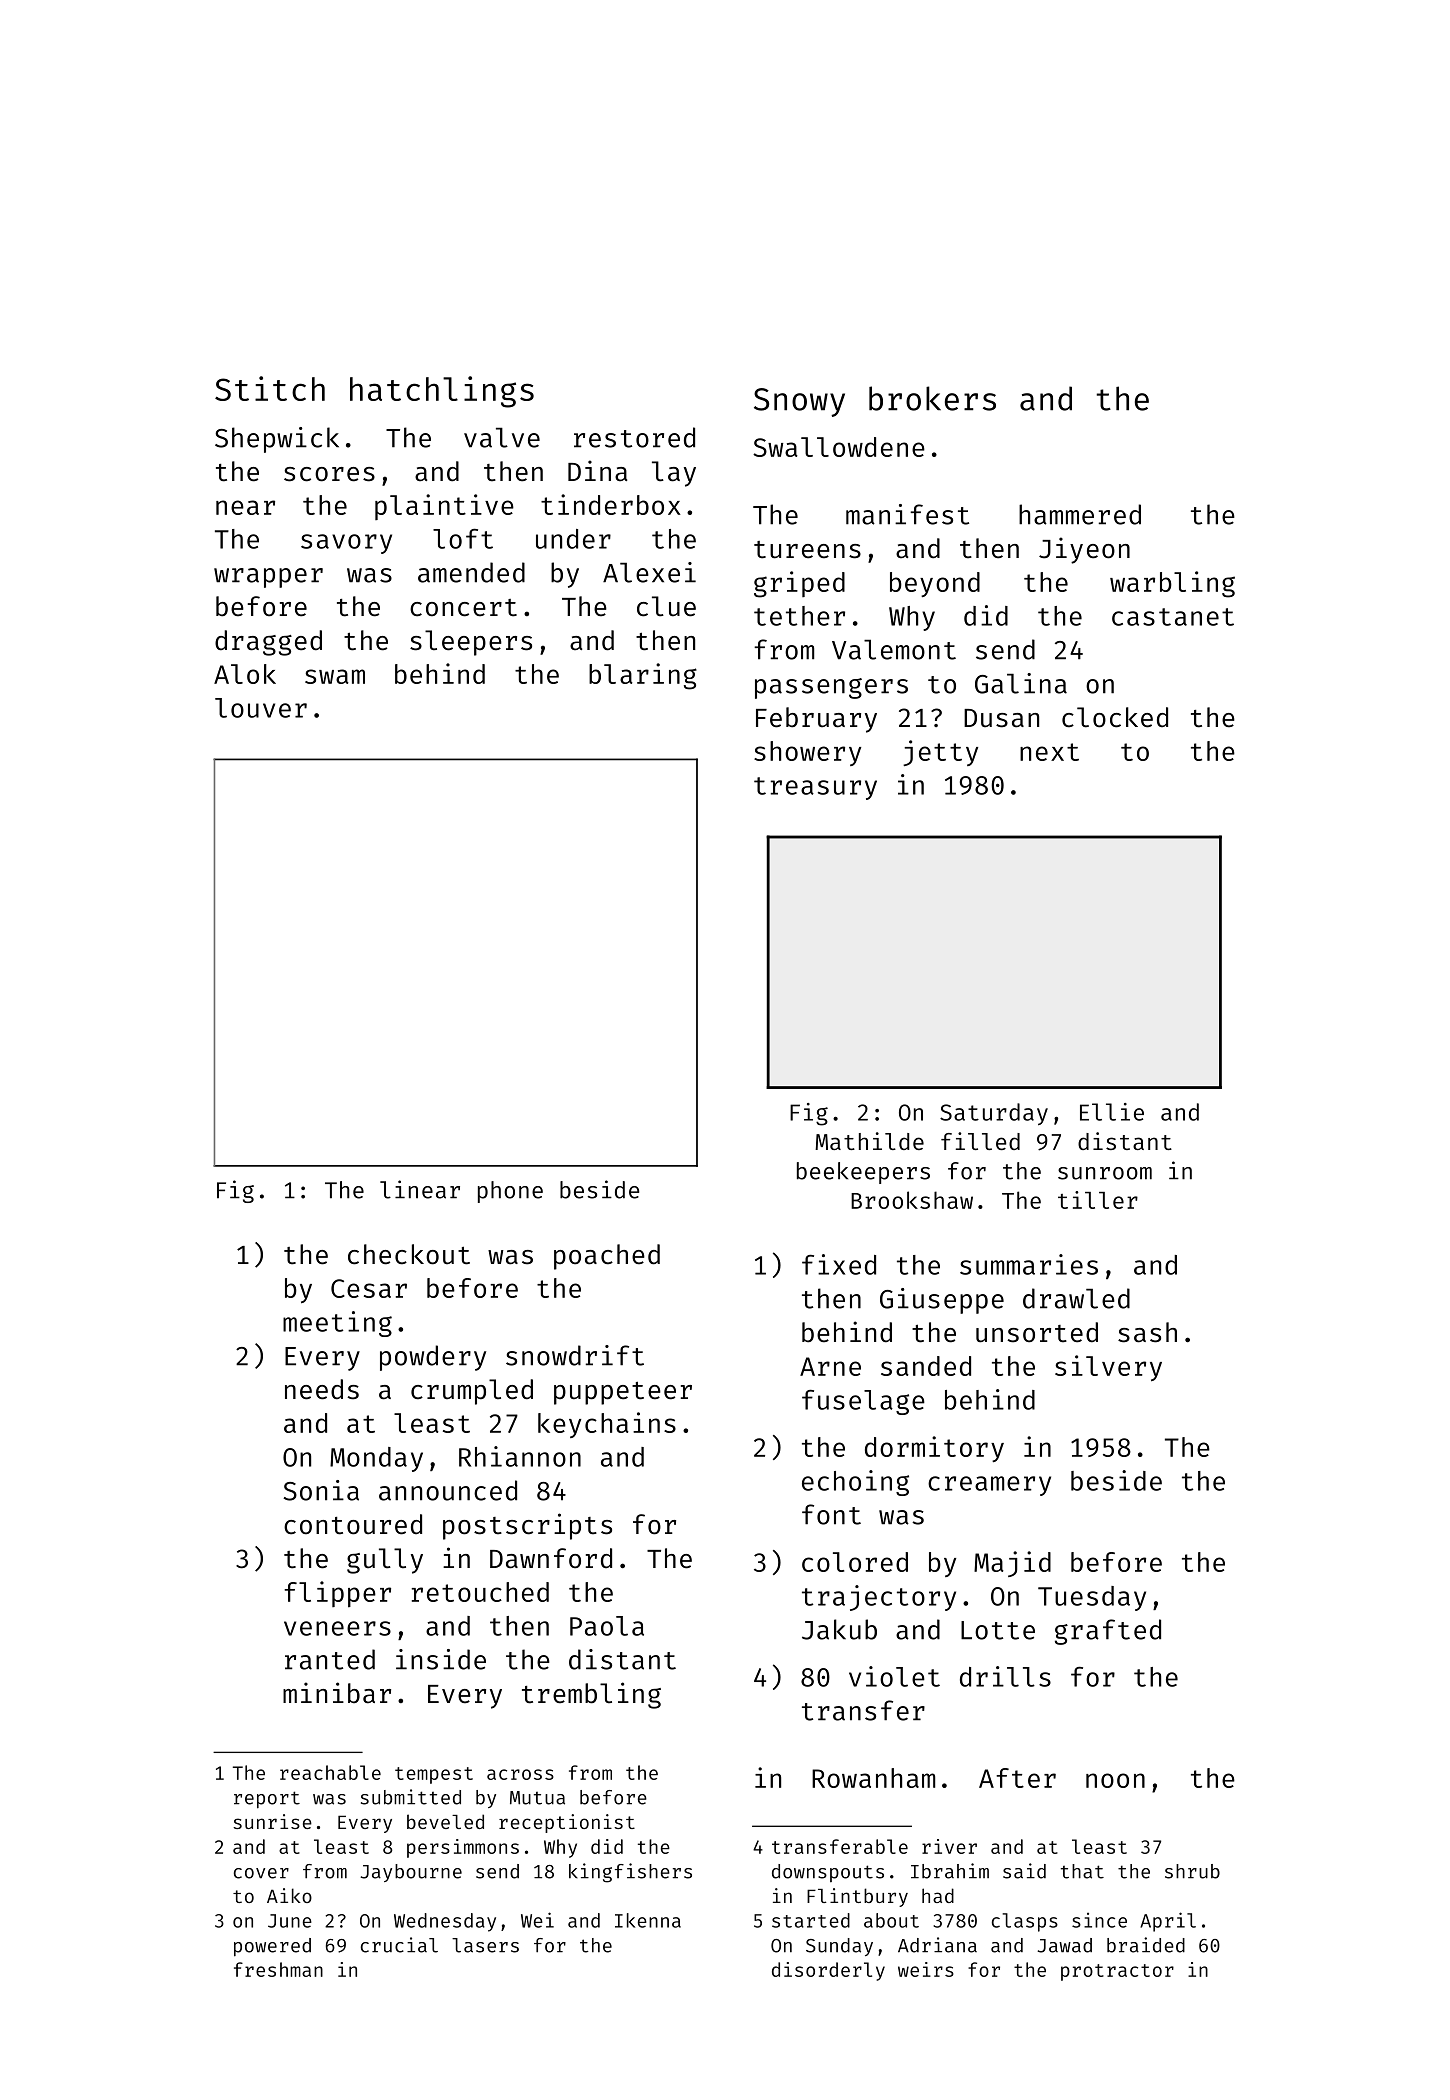 The image size is (1450, 2100). What do you see at coordinates (463, 539) in the screenshot?
I see `loft` at bounding box center [463, 539].
